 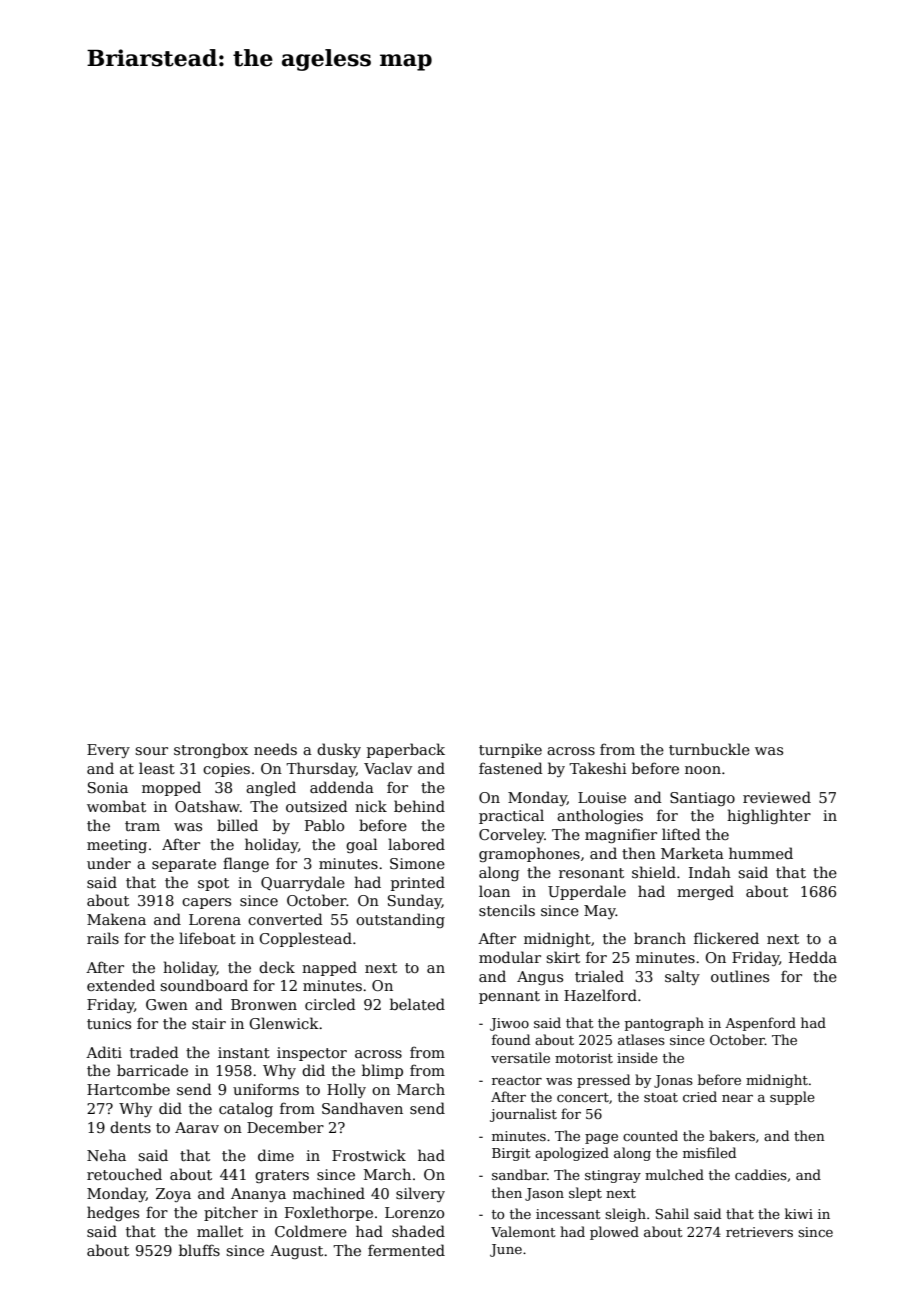 What do you see at coordinates (709, 749) in the screenshot?
I see `turnbuckle` at bounding box center [709, 749].
